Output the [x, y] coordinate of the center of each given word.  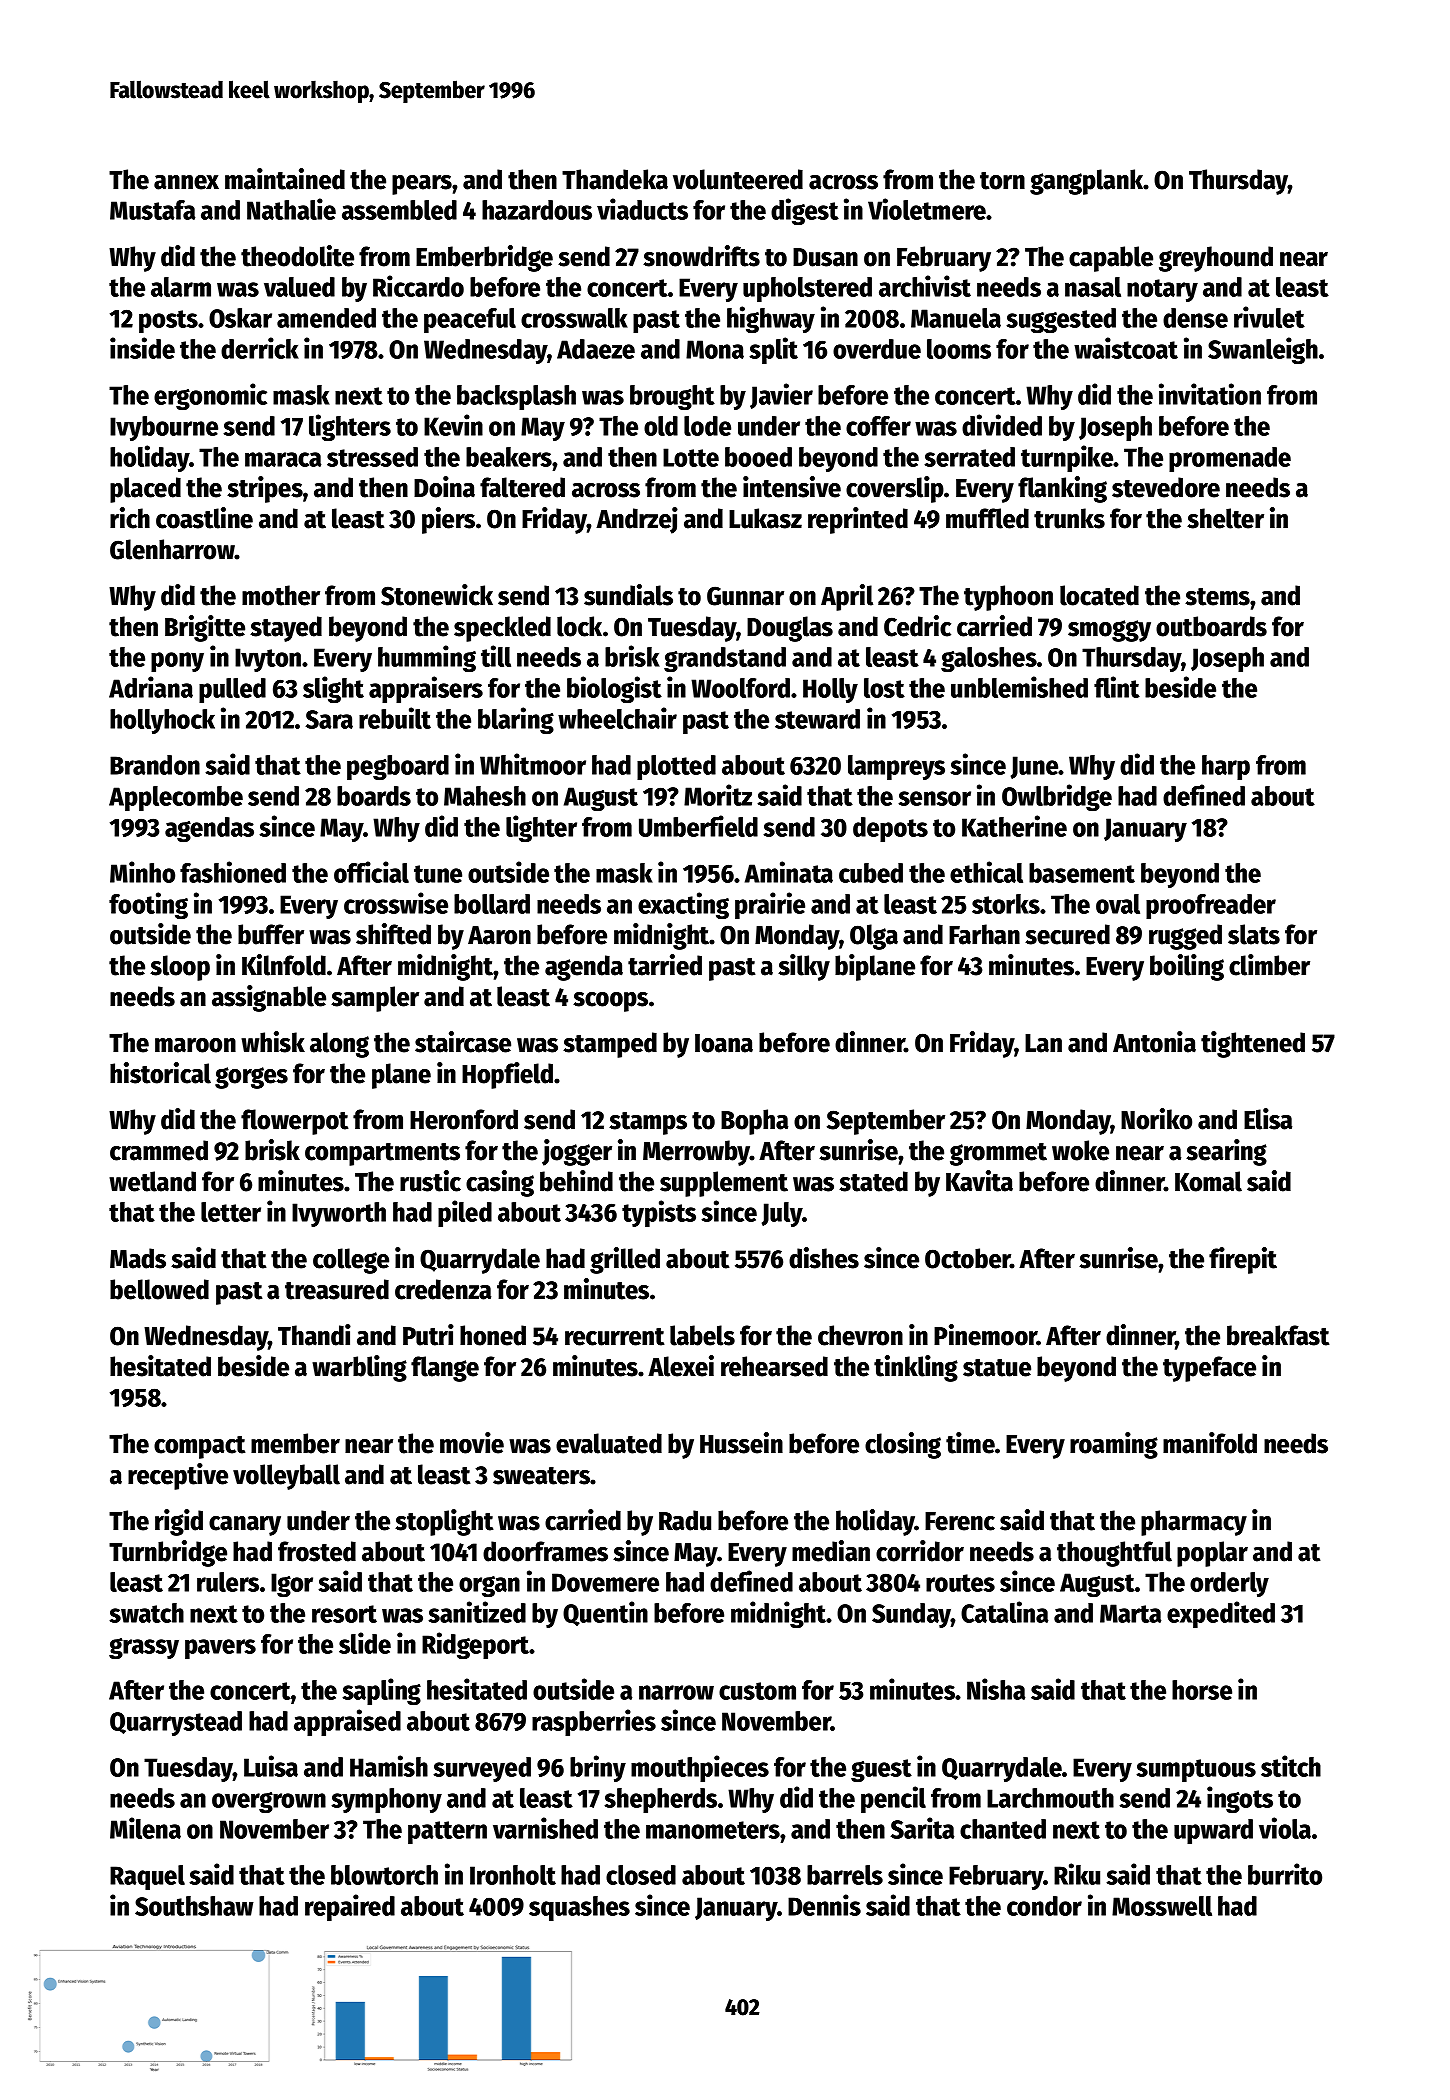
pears [422, 185]
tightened [1253, 1044]
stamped [610, 1045]
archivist [925, 286]
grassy [144, 1649]
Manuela [956, 318]
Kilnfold [284, 965]
